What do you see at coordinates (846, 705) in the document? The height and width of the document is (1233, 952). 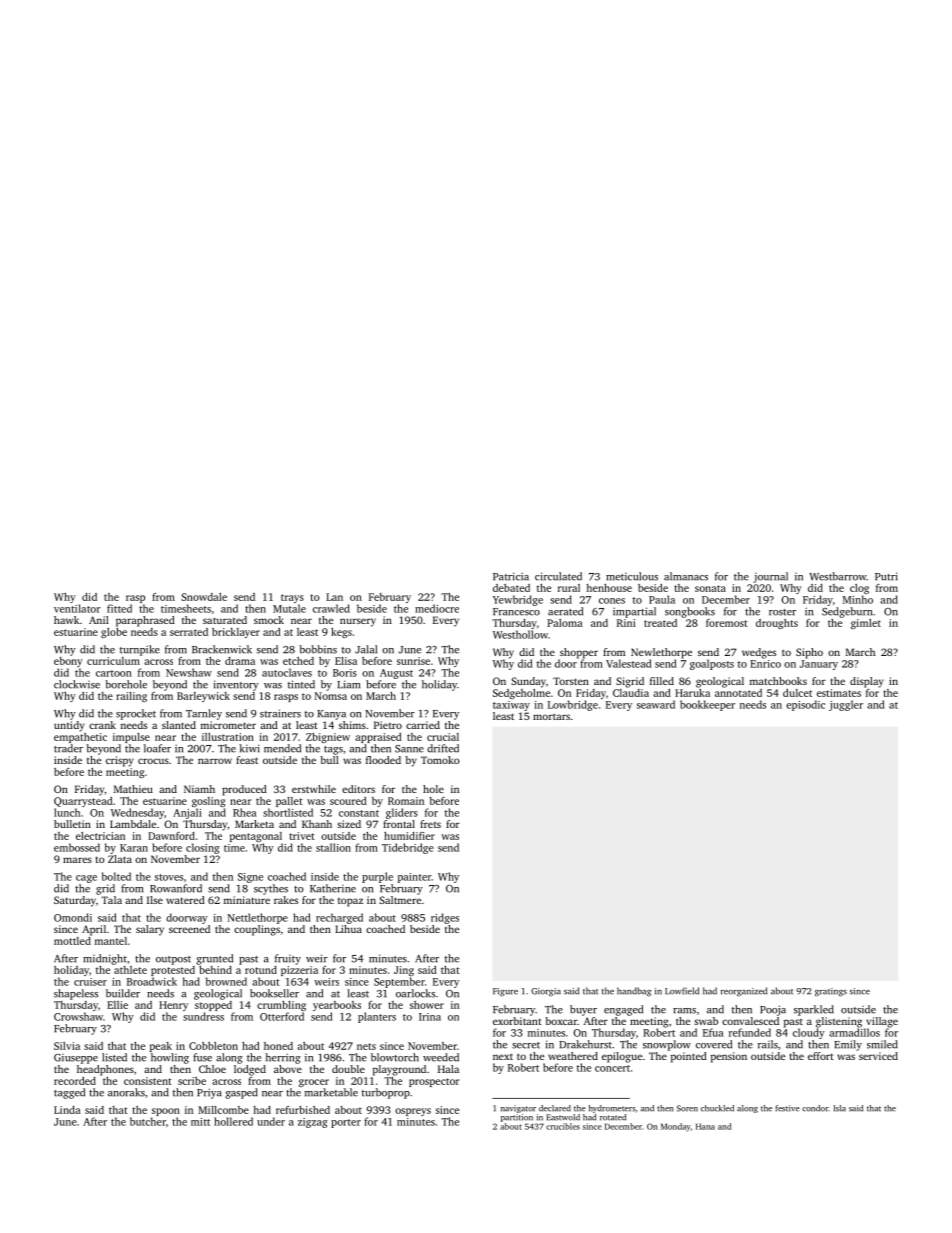 I see `juggler` at bounding box center [846, 705].
